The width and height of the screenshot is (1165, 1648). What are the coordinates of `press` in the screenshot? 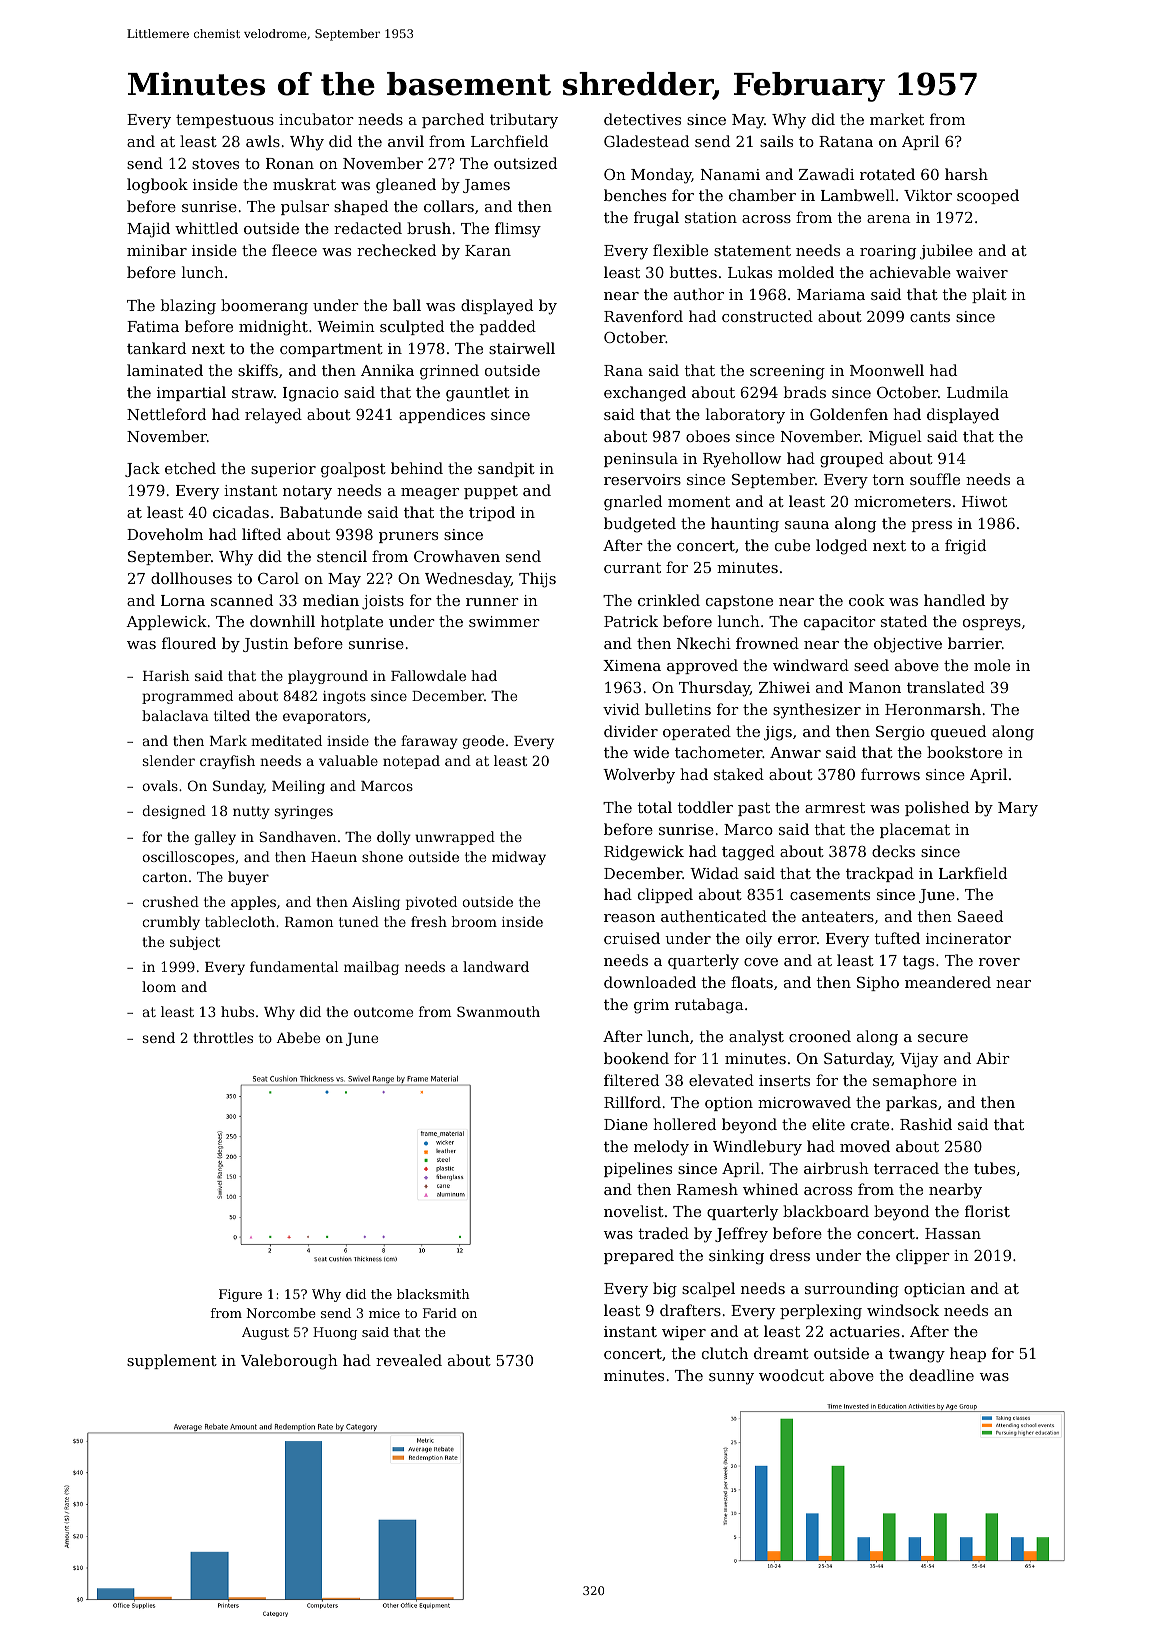 It's located at (932, 526).
